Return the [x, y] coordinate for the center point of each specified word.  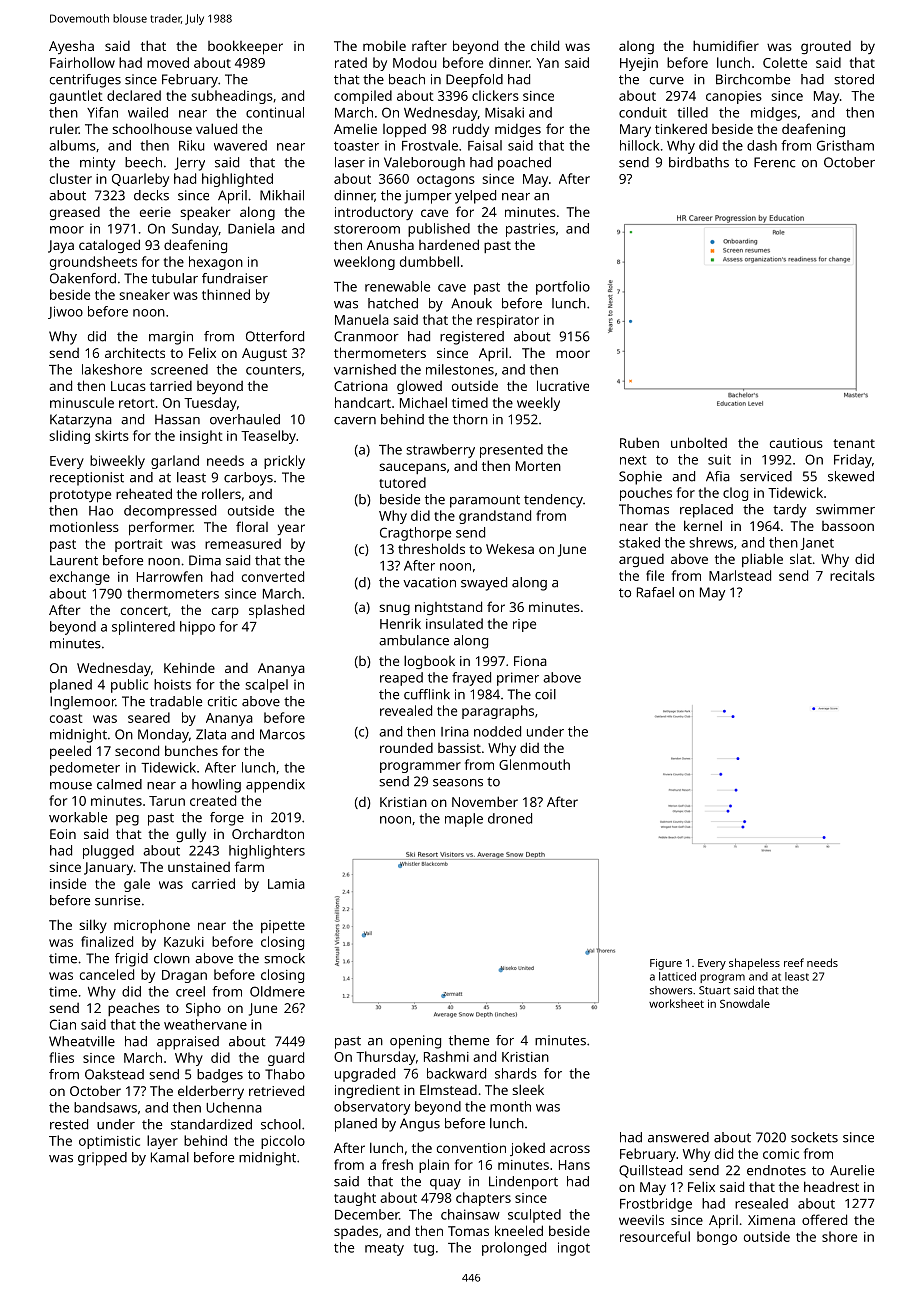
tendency [553, 501]
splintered [143, 628]
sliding [69, 437]
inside [68, 883]
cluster [71, 178]
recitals [852, 575]
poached [524, 164]
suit [719, 459]
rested [69, 1124]
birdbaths [699, 162]
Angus [420, 1125]
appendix [275, 786]
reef [794, 962]
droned [510, 818]
